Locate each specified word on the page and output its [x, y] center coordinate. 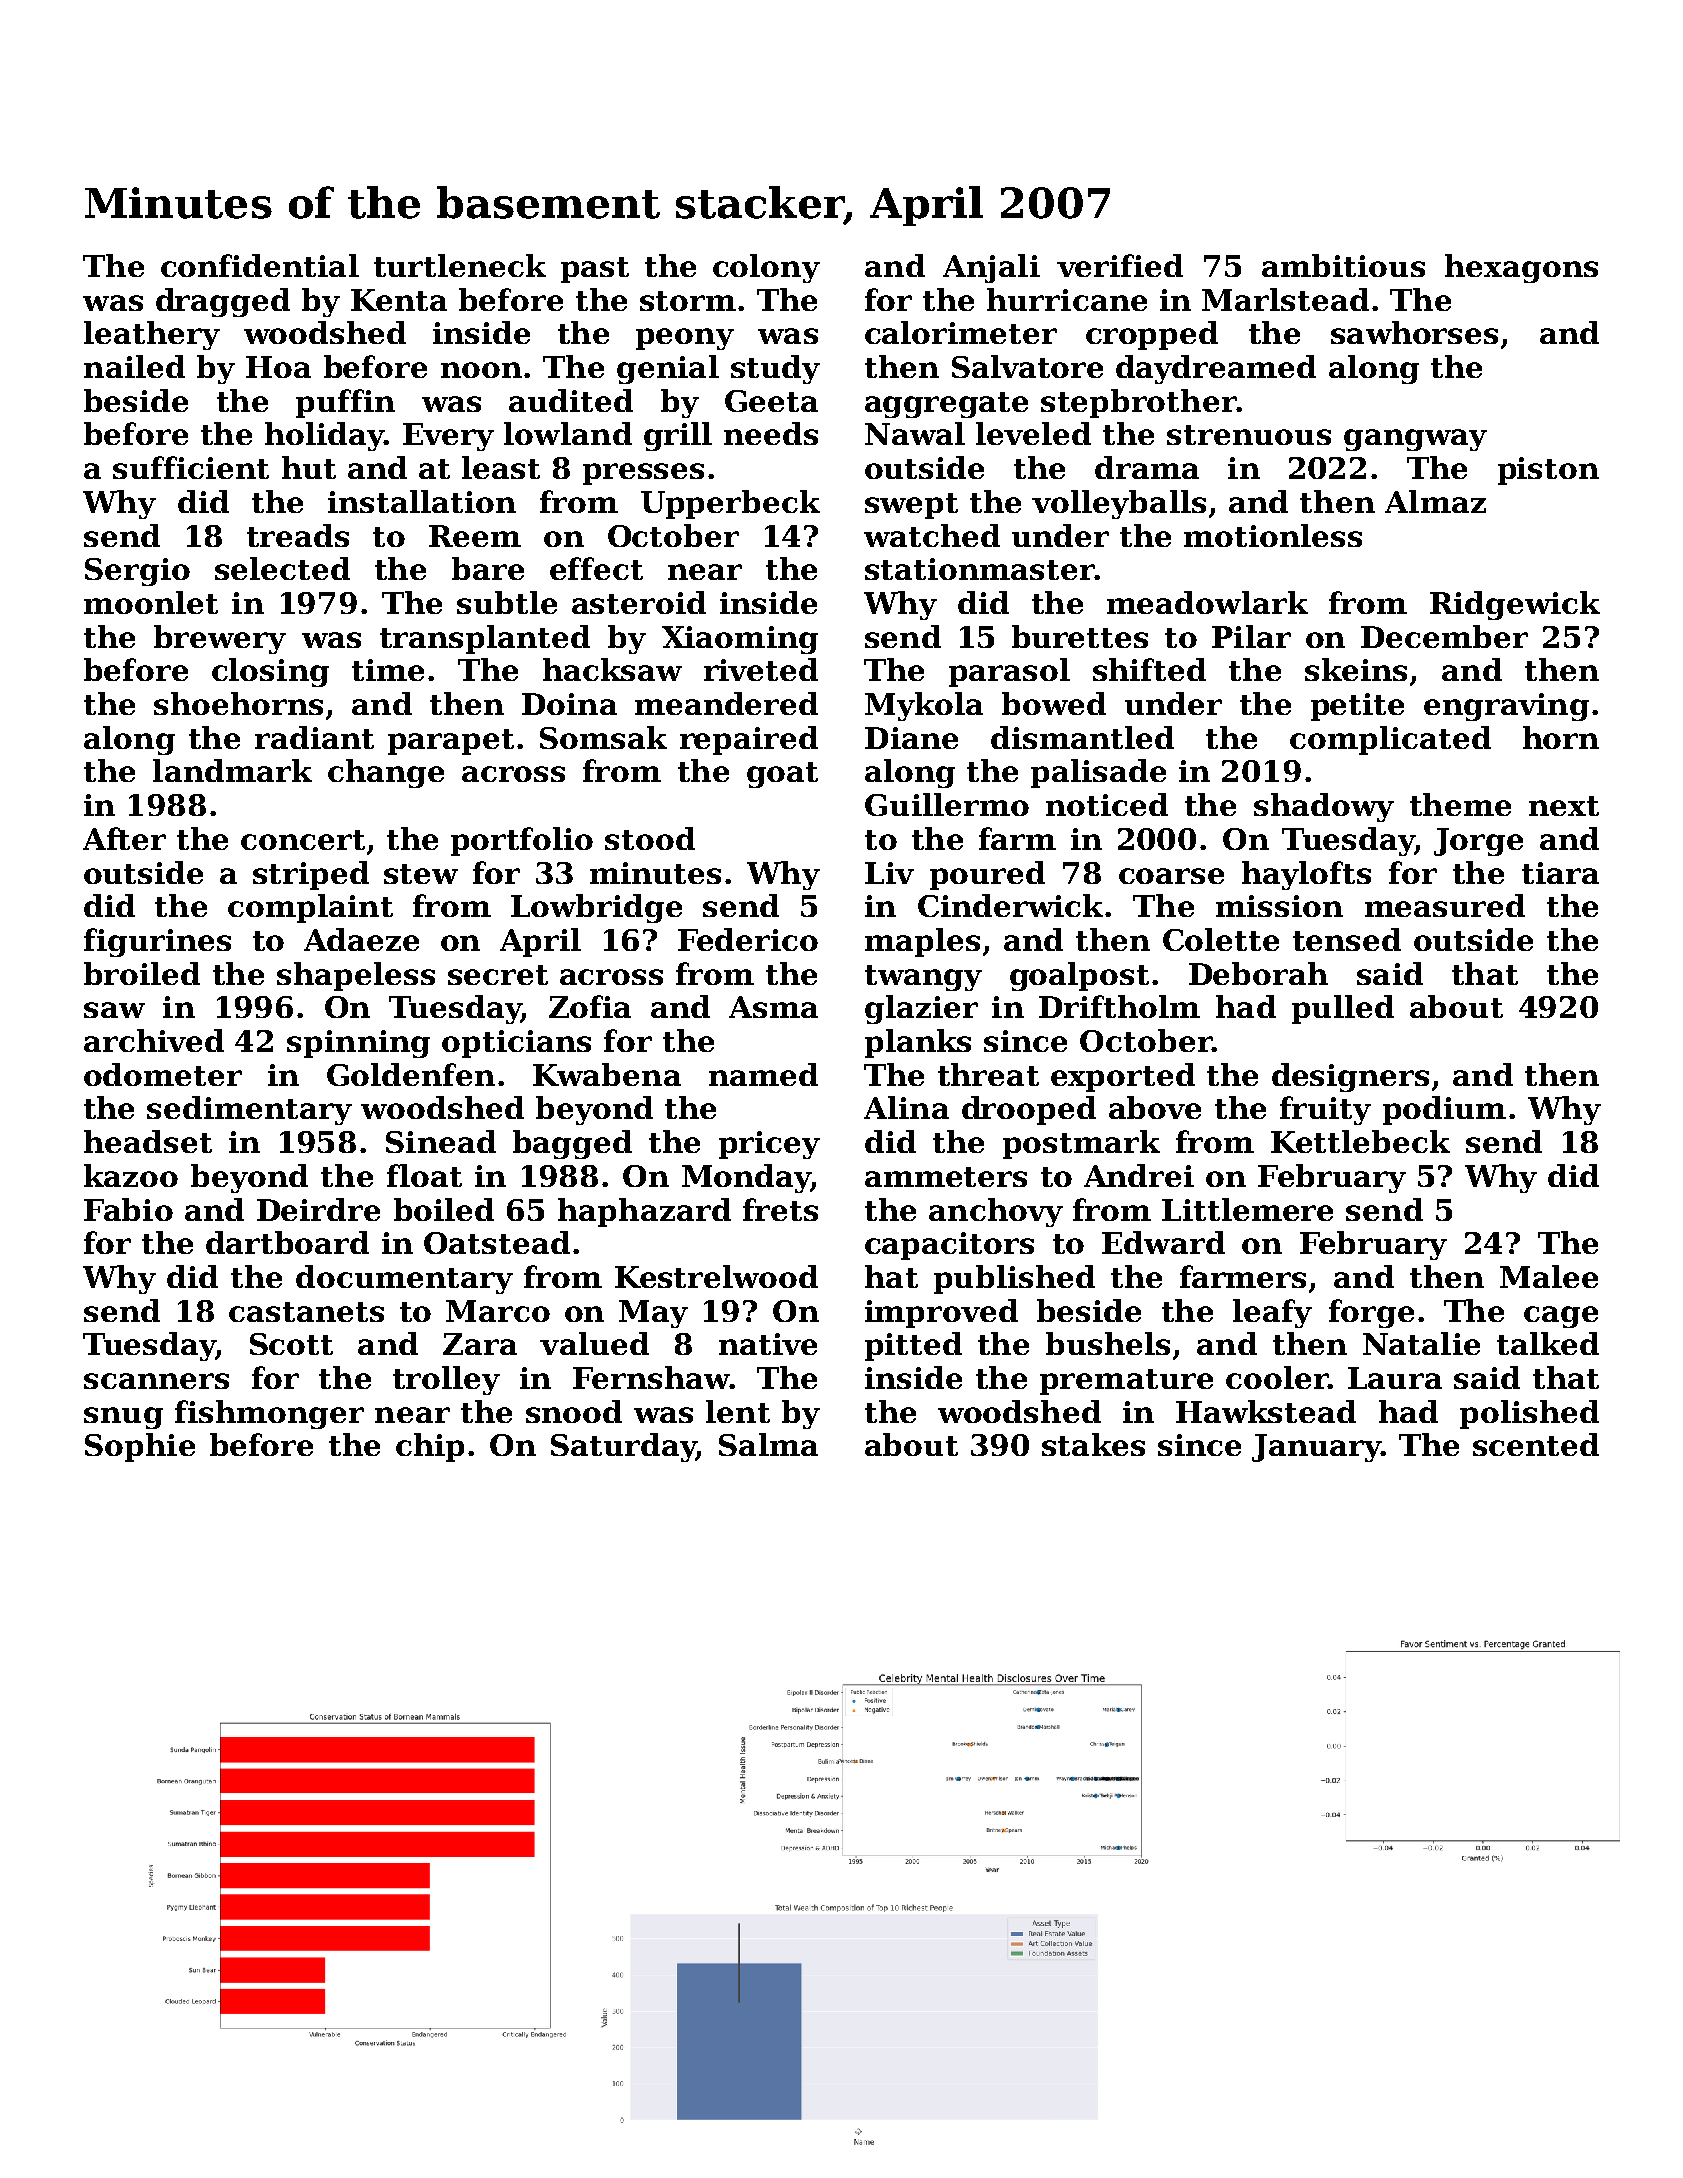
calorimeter [961, 332]
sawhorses [1414, 332]
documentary [404, 1279]
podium [1444, 1110]
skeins [1356, 669]
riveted [761, 669]
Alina [906, 1107]
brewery [220, 639]
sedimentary [249, 1110]
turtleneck [460, 265]
